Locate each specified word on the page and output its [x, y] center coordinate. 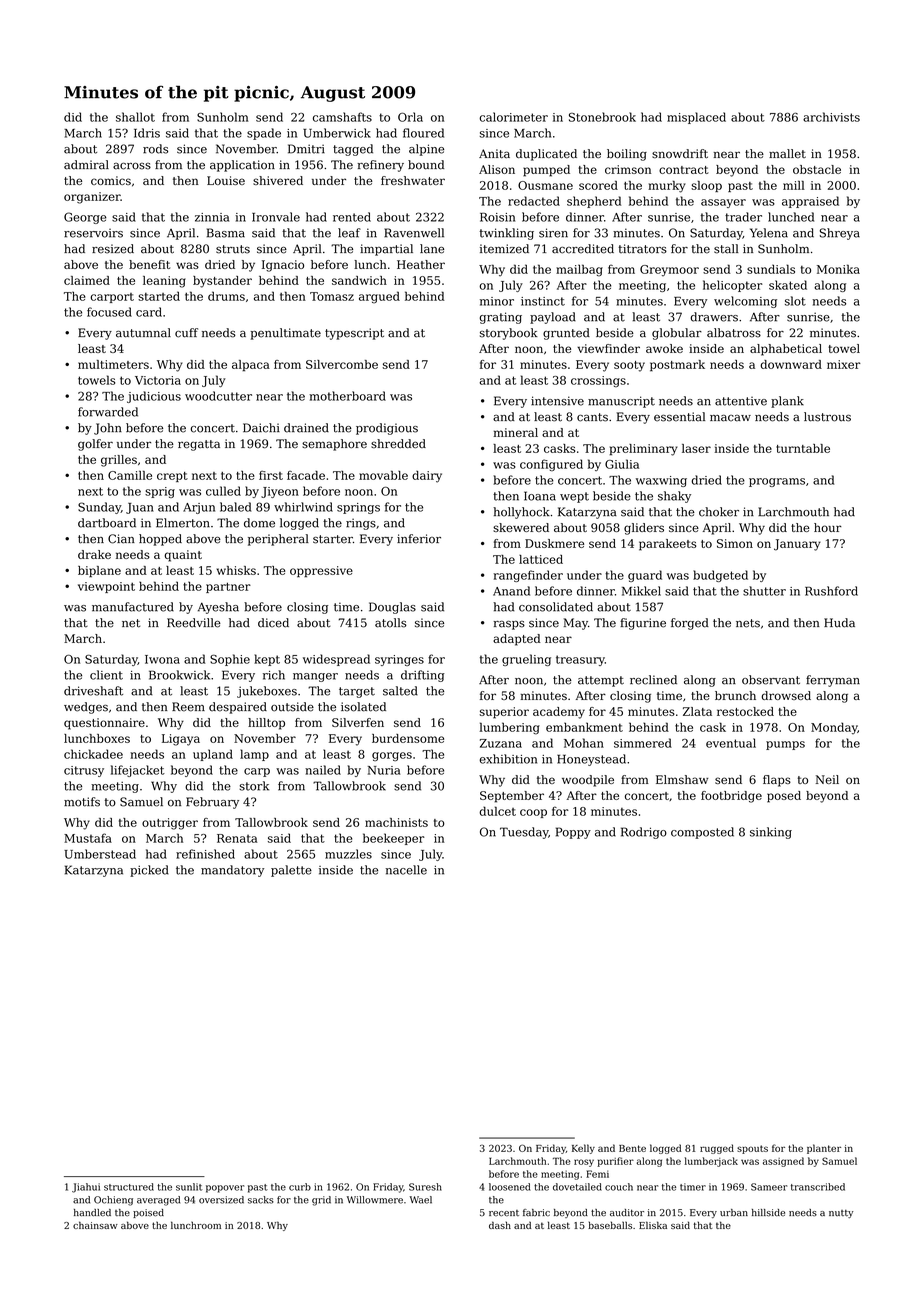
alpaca [251, 365]
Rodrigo [644, 833]
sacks [261, 1200]
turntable [803, 448]
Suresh [425, 1187]
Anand [511, 591]
